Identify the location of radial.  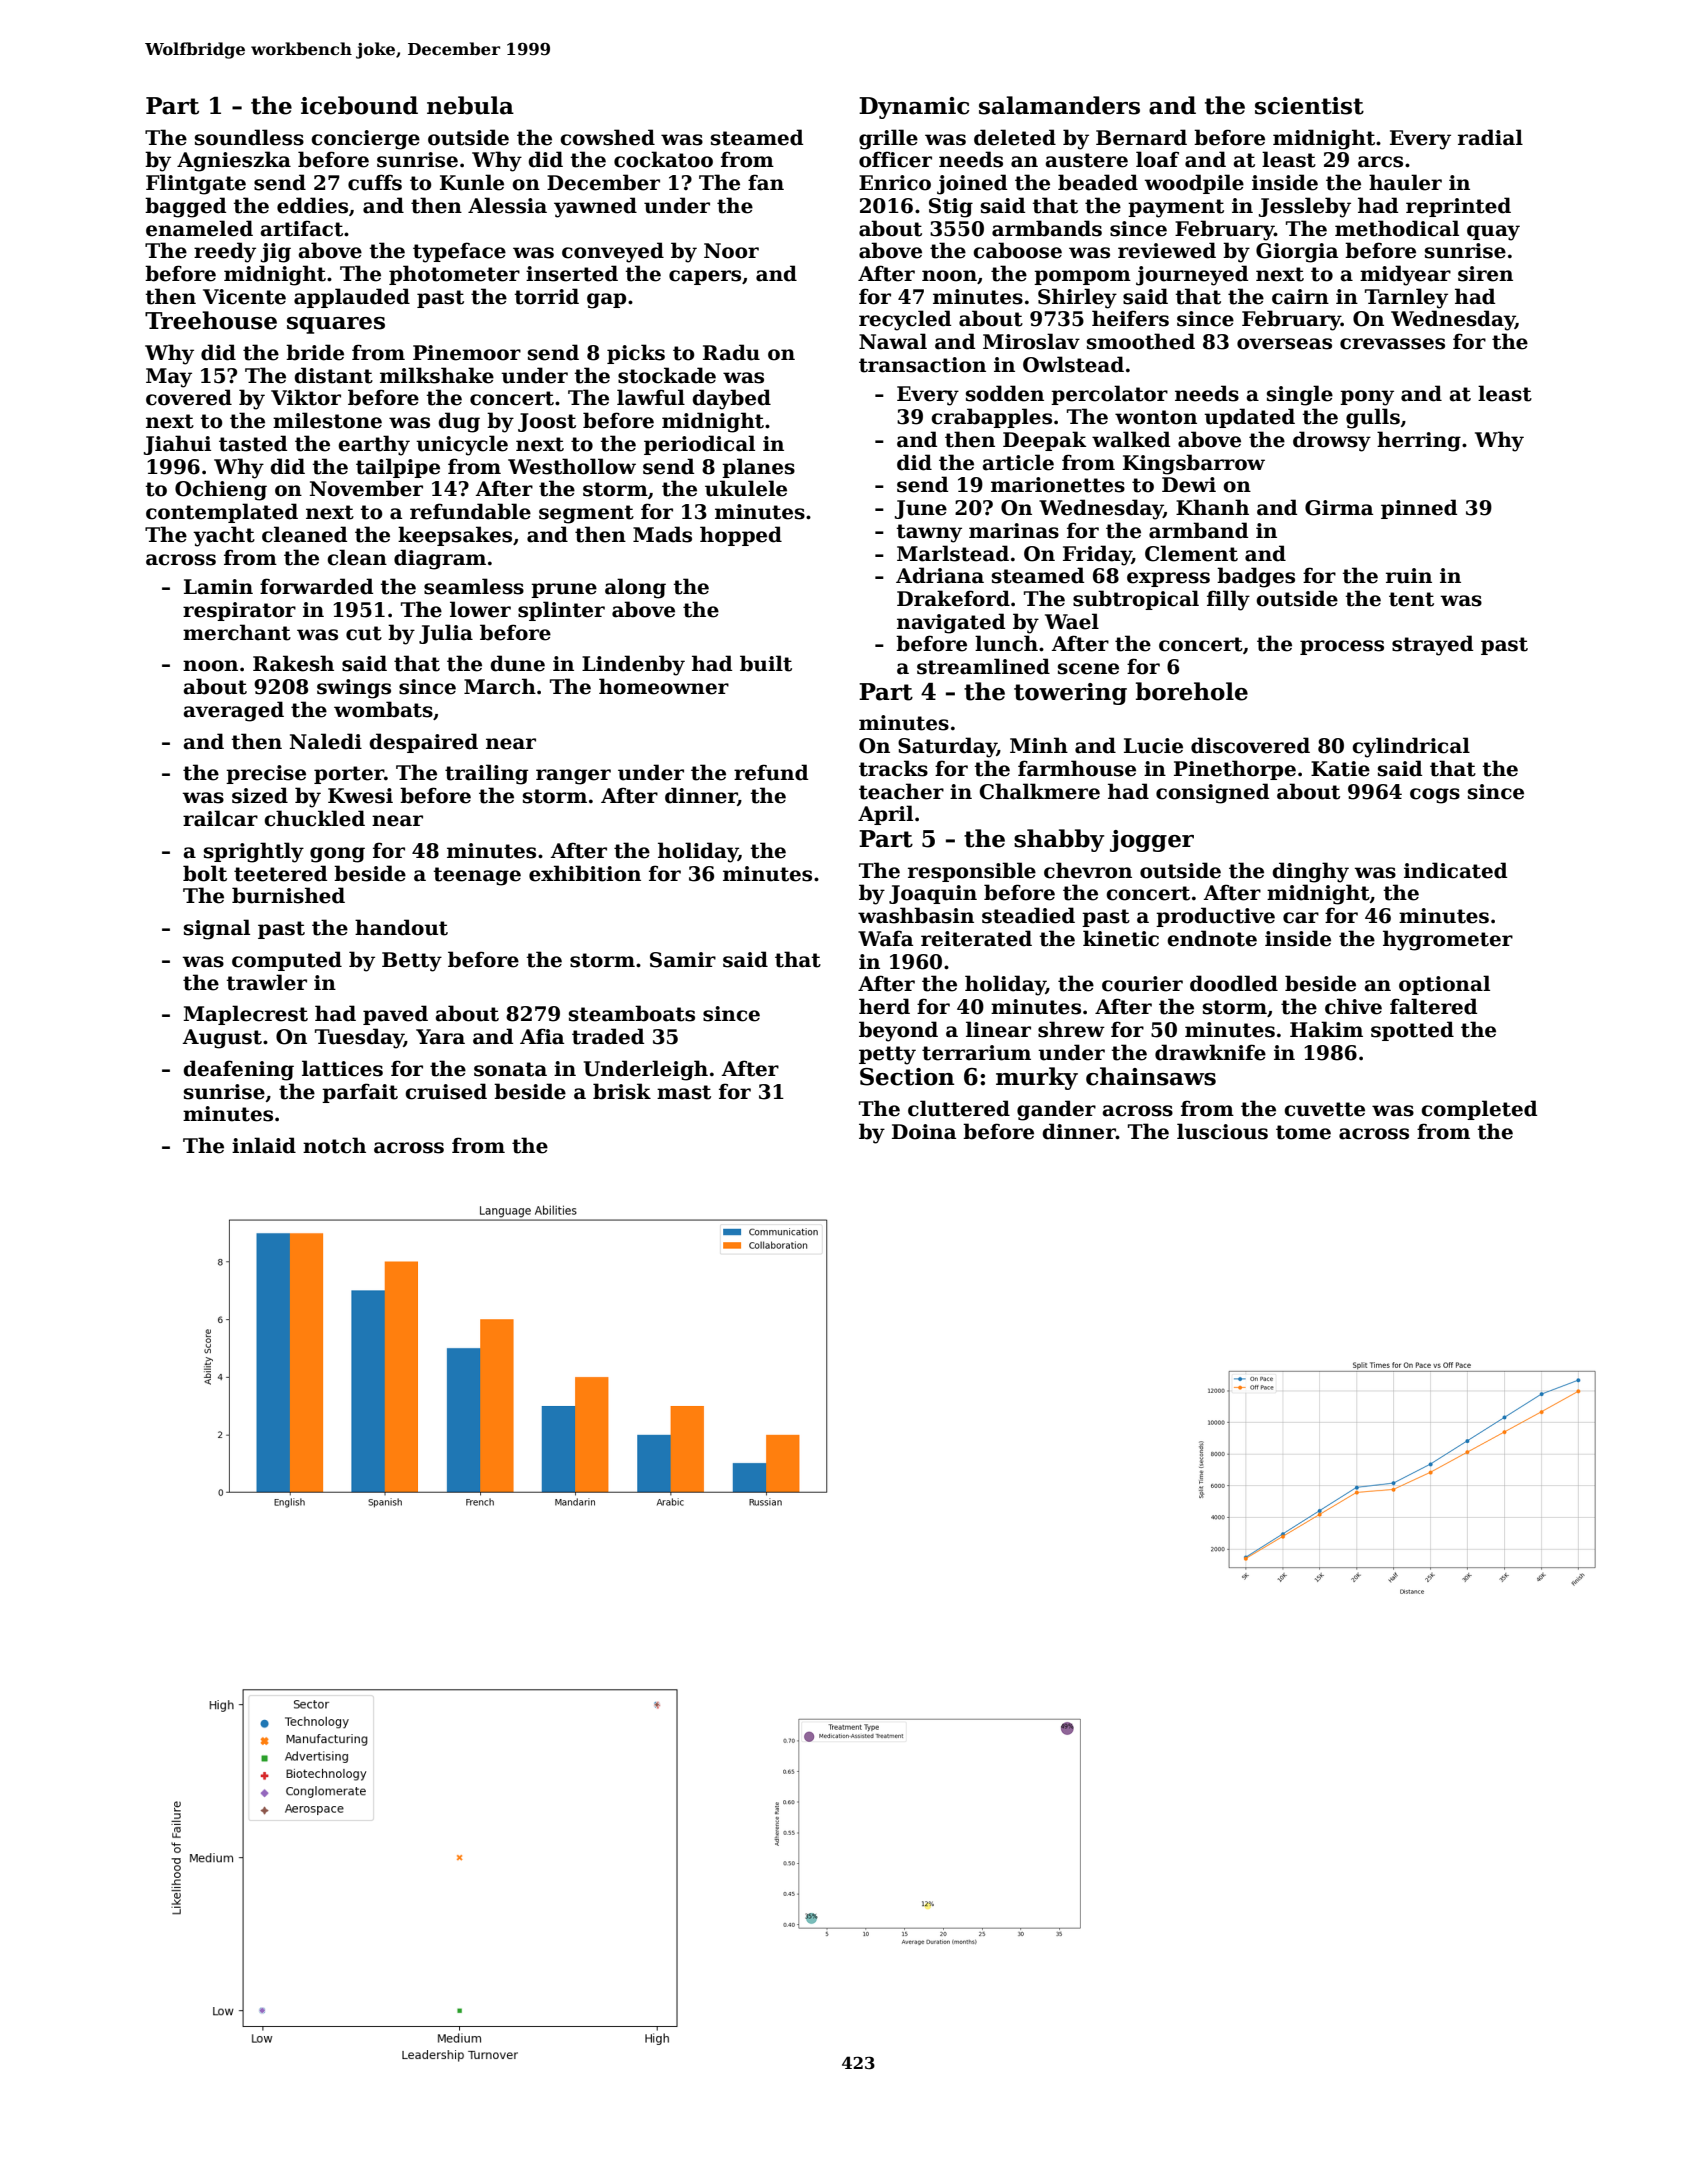
(1490, 137).
